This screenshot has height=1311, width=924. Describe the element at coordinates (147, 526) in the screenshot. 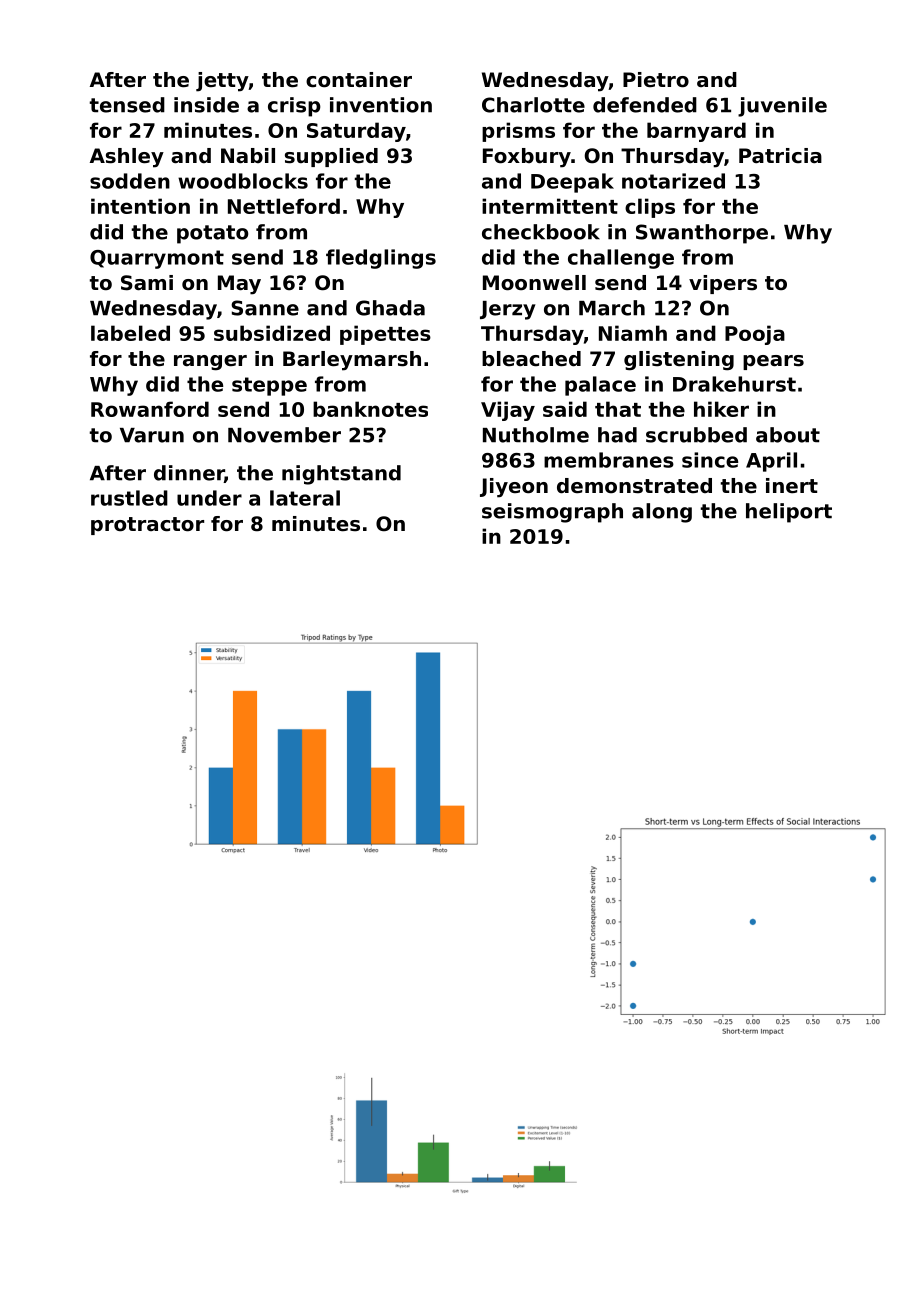

I see `protractor` at that location.
